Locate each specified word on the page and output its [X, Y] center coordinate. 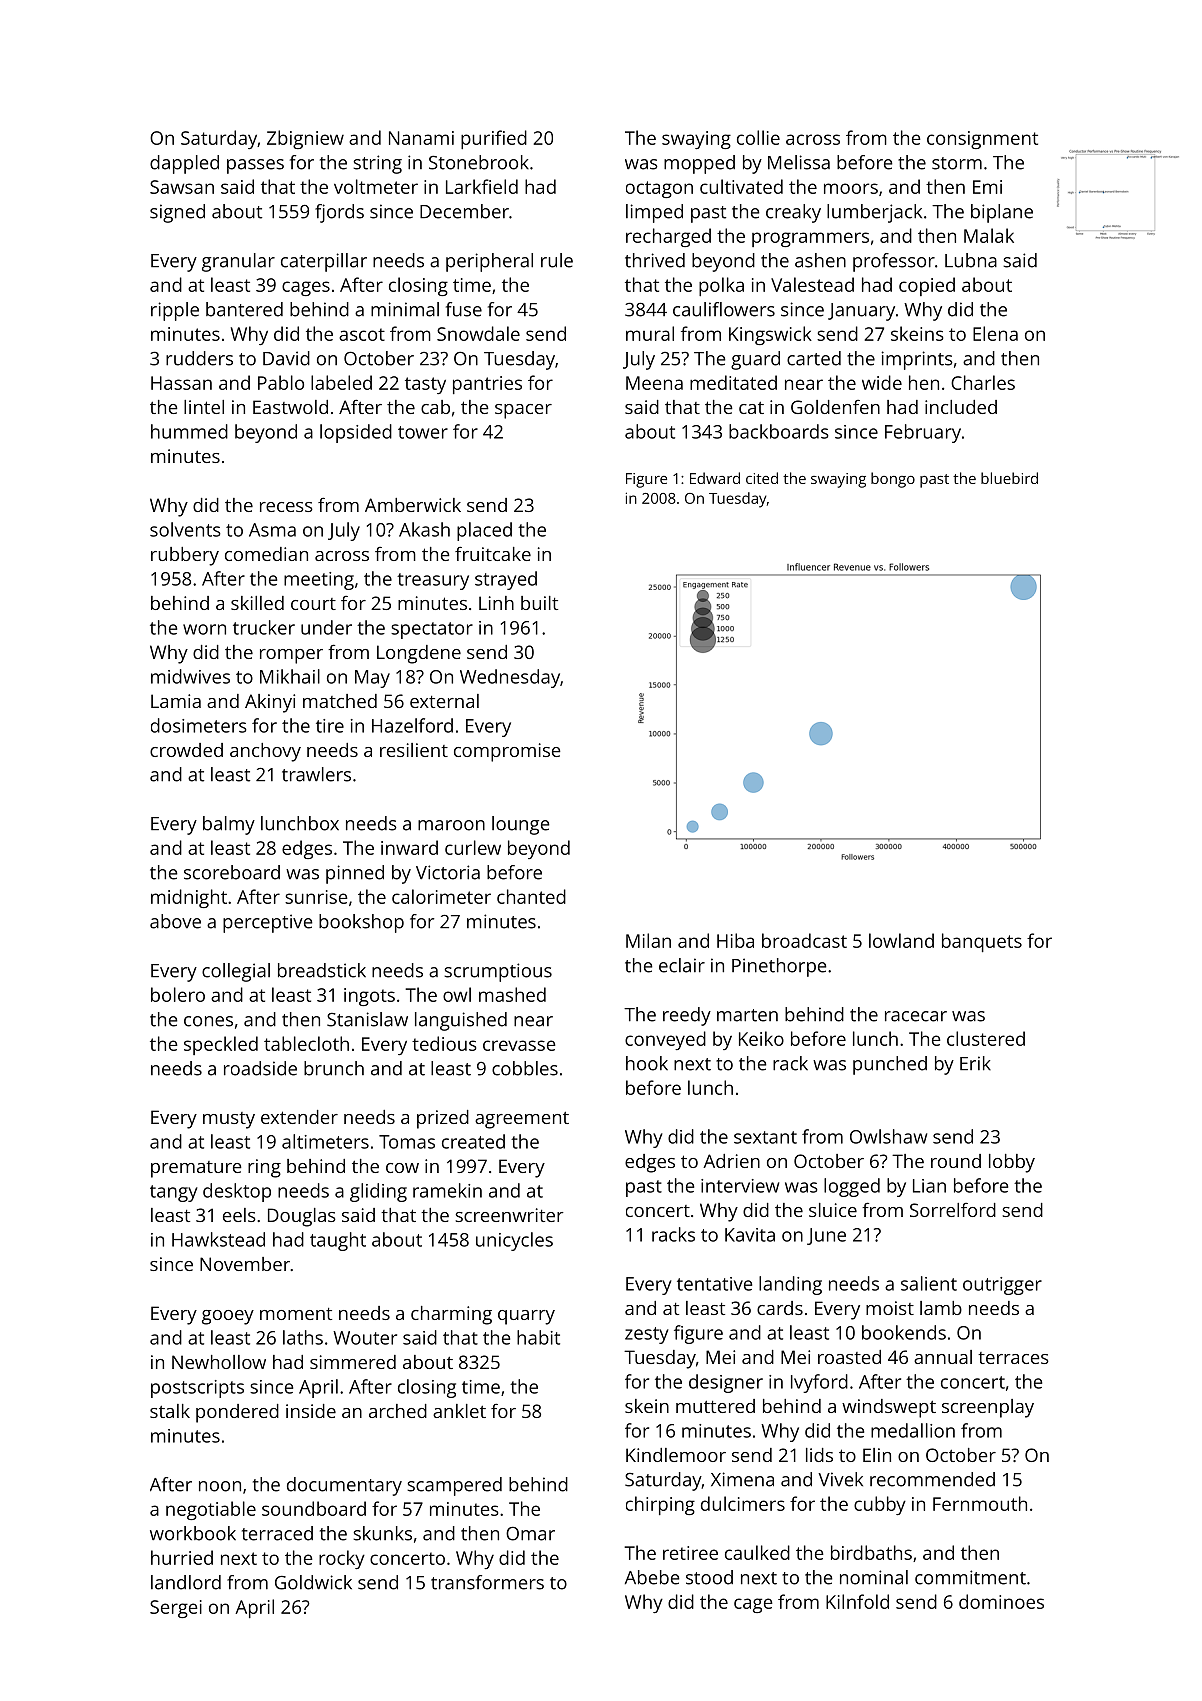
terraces [1013, 1358]
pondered [237, 1413]
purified [494, 139]
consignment [982, 140]
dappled [184, 164]
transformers [487, 1582]
